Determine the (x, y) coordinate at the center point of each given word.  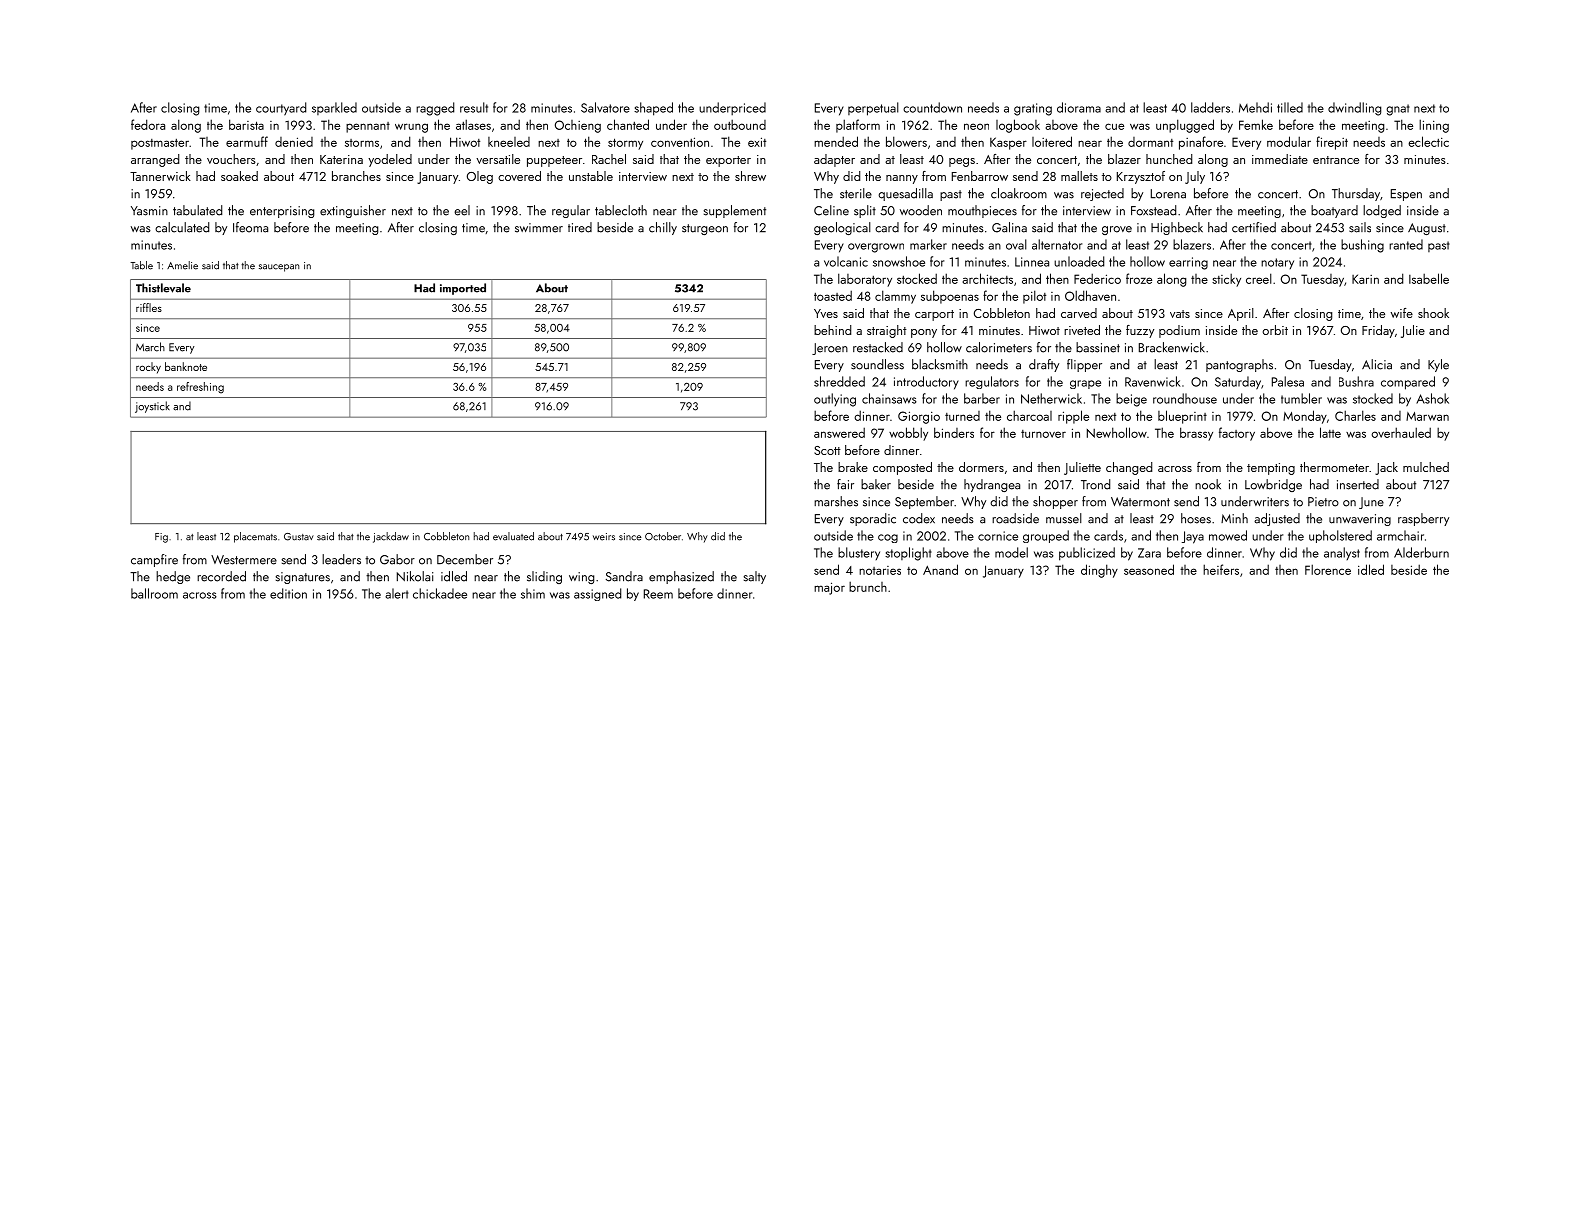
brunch (868, 586)
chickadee (440, 593)
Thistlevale (163, 288)
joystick (152, 407)
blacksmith (940, 364)
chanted (628, 124)
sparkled (334, 108)
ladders (1210, 107)
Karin (1365, 279)
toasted (833, 295)
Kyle (1438, 365)
